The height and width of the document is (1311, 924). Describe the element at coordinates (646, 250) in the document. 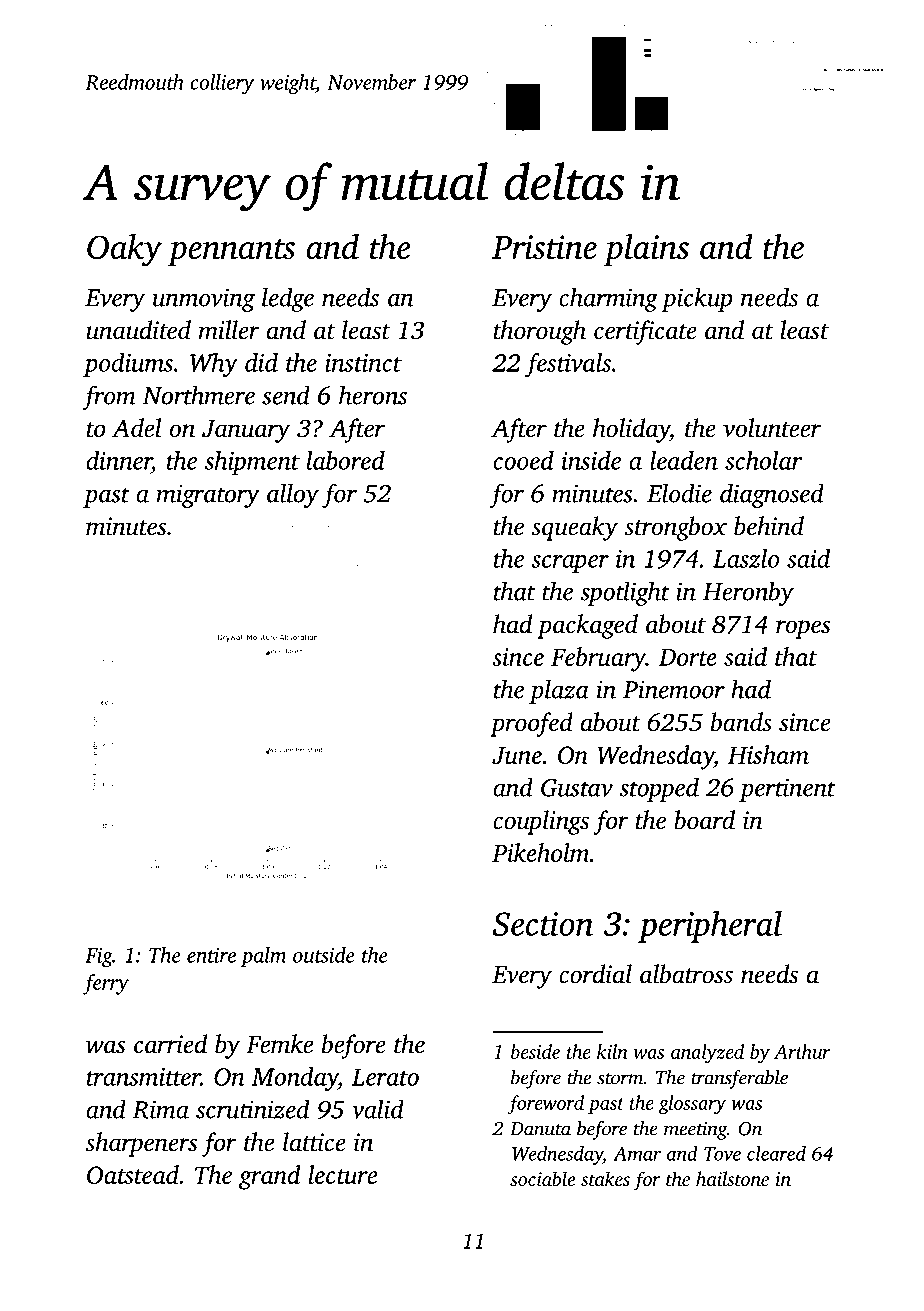

I see `plains` at that location.
